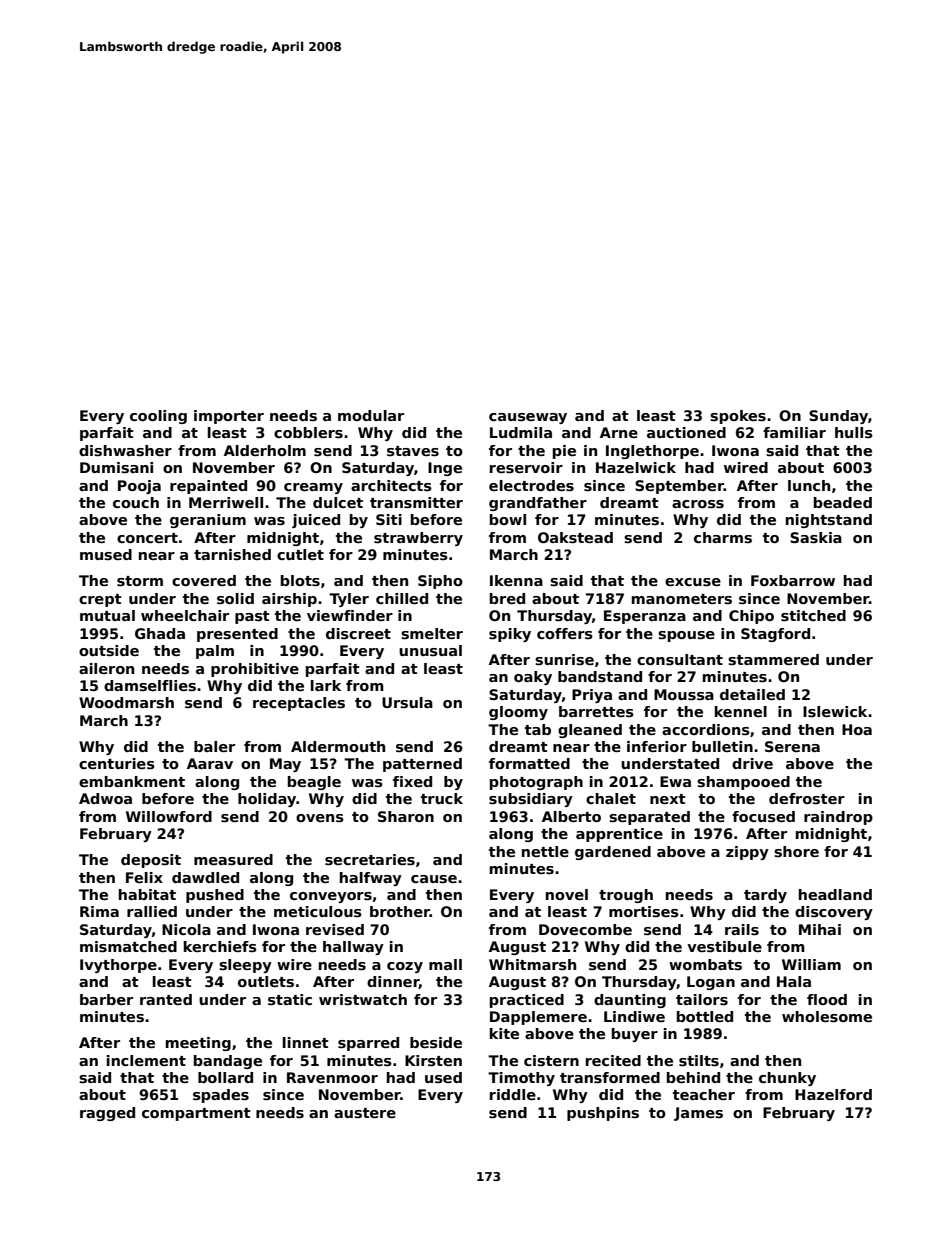 This image has height=1233, width=952. What do you see at coordinates (507, 598) in the image?
I see `bred` at bounding box center [507, 598].
